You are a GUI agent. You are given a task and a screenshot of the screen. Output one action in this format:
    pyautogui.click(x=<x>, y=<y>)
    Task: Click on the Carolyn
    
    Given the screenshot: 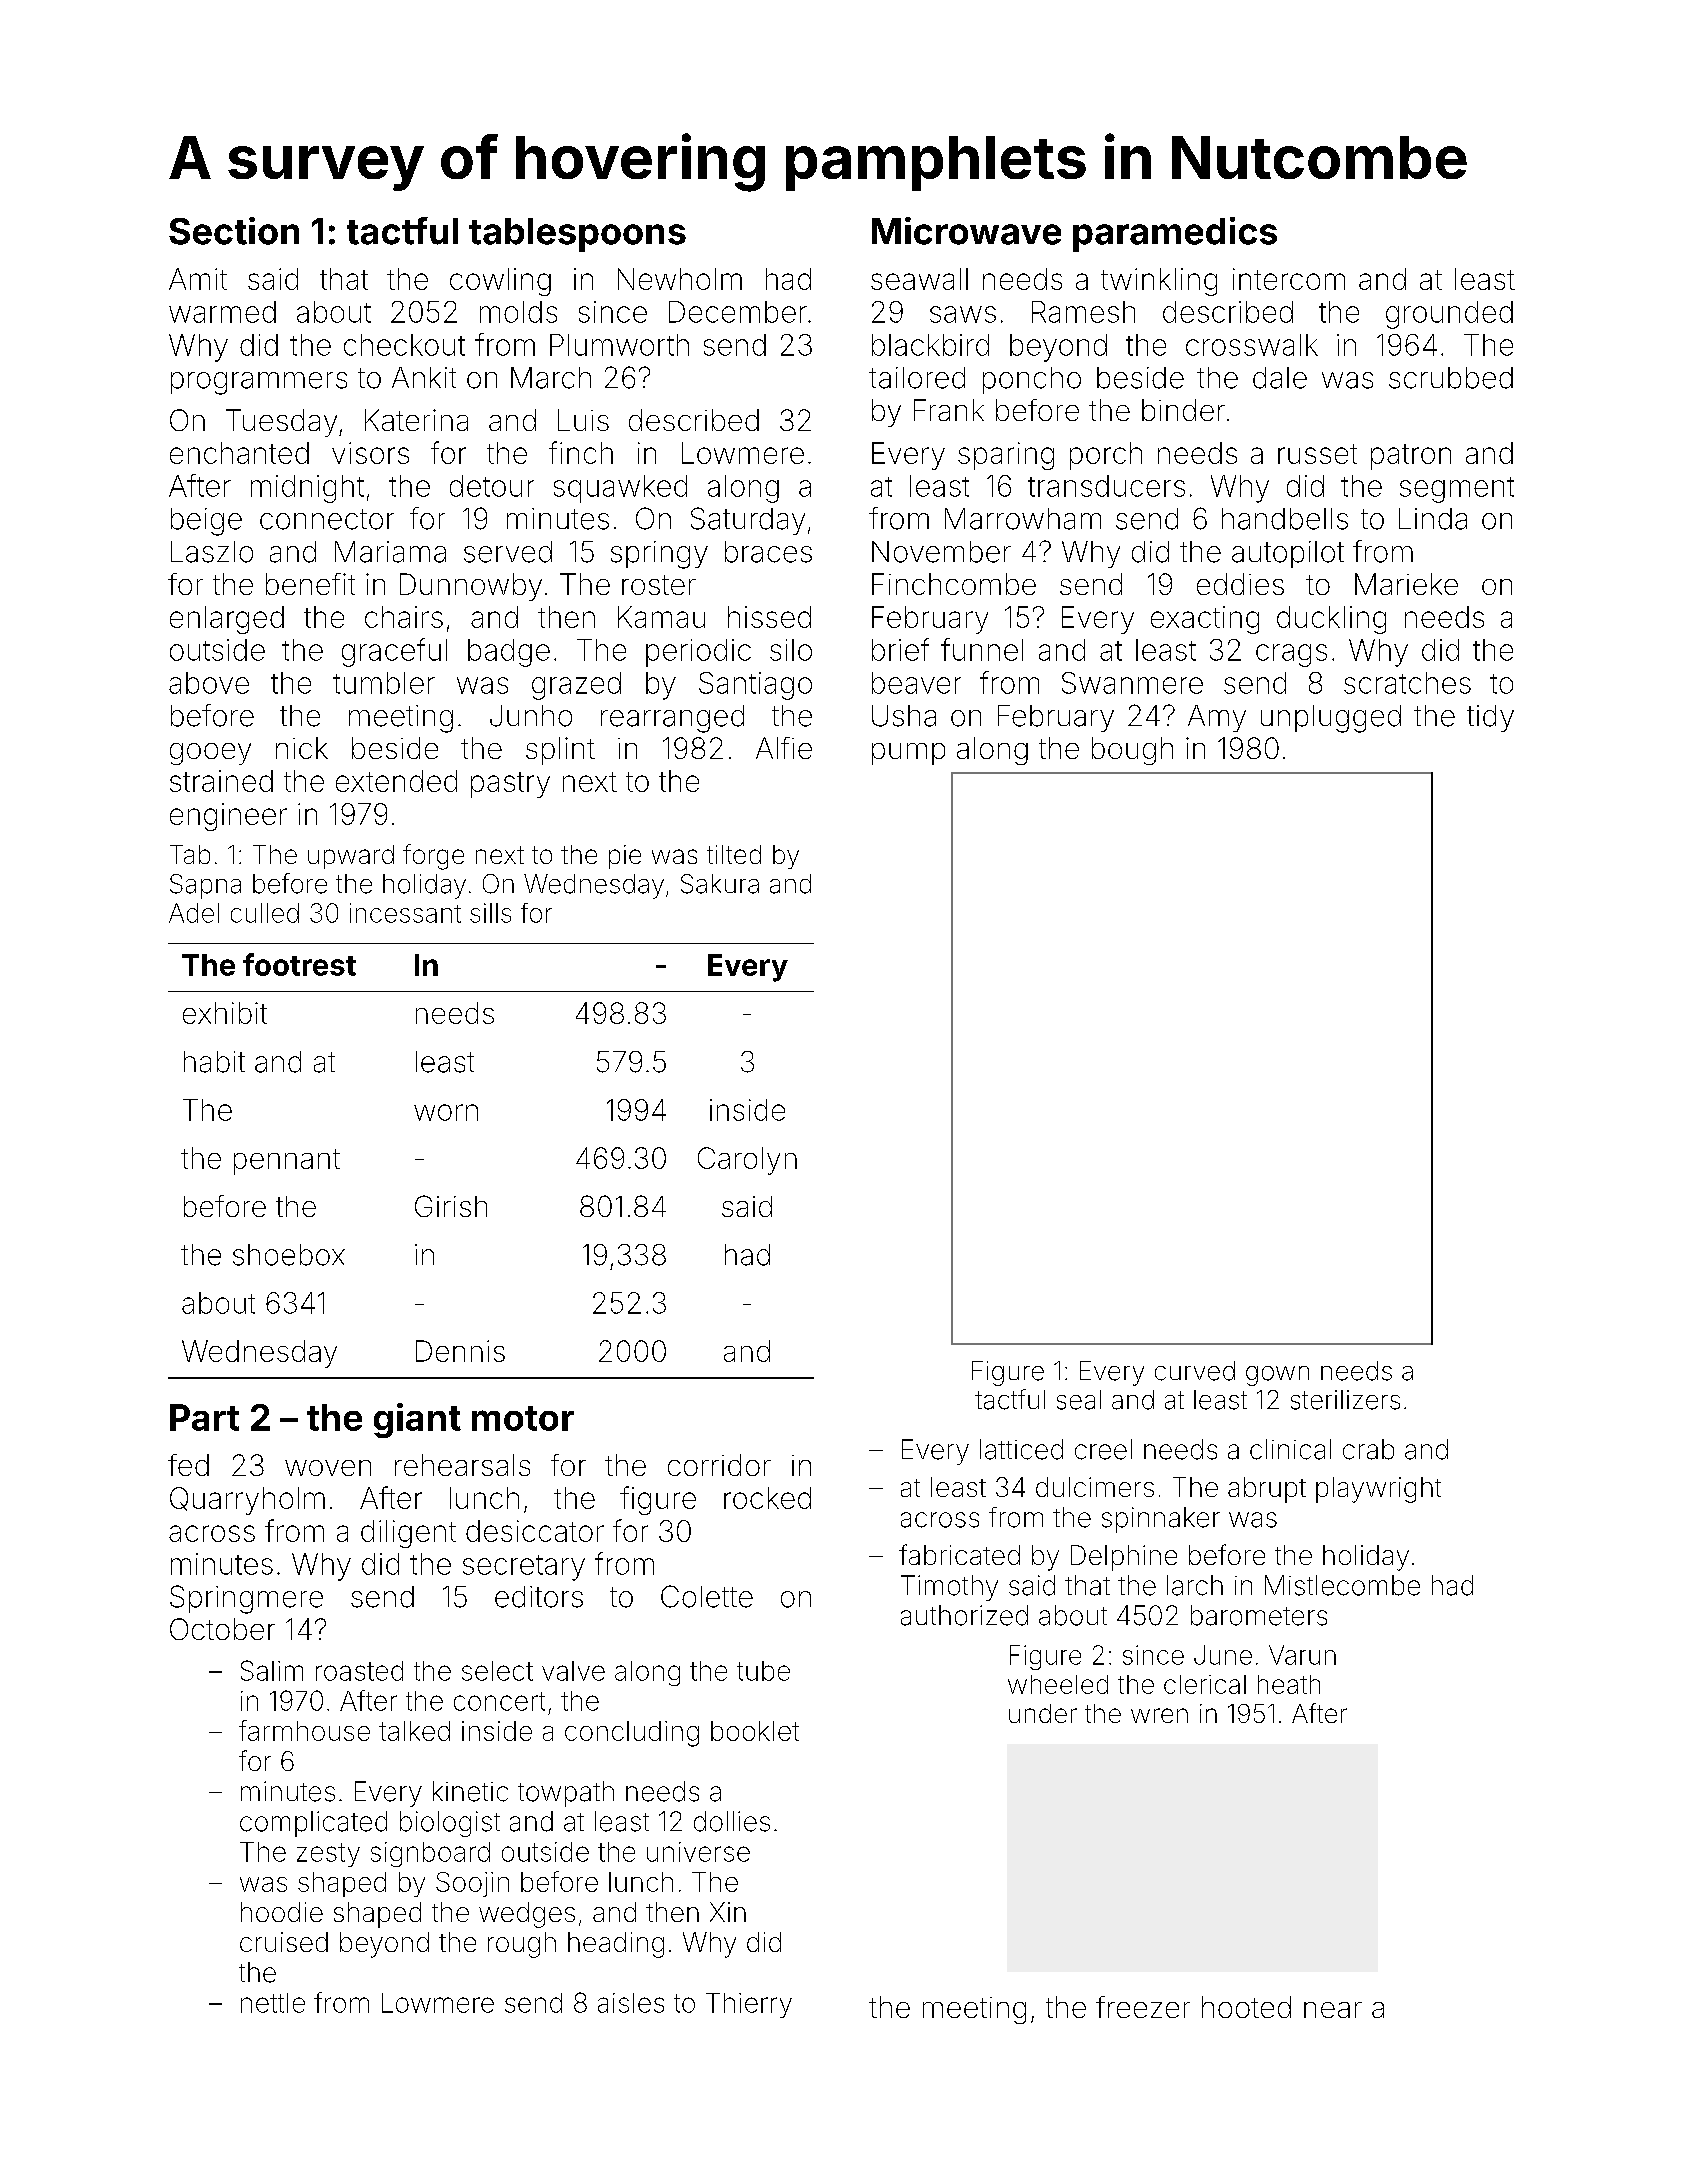 What is the action you would take?
    pyautogui.click(x=747, y=1161)
